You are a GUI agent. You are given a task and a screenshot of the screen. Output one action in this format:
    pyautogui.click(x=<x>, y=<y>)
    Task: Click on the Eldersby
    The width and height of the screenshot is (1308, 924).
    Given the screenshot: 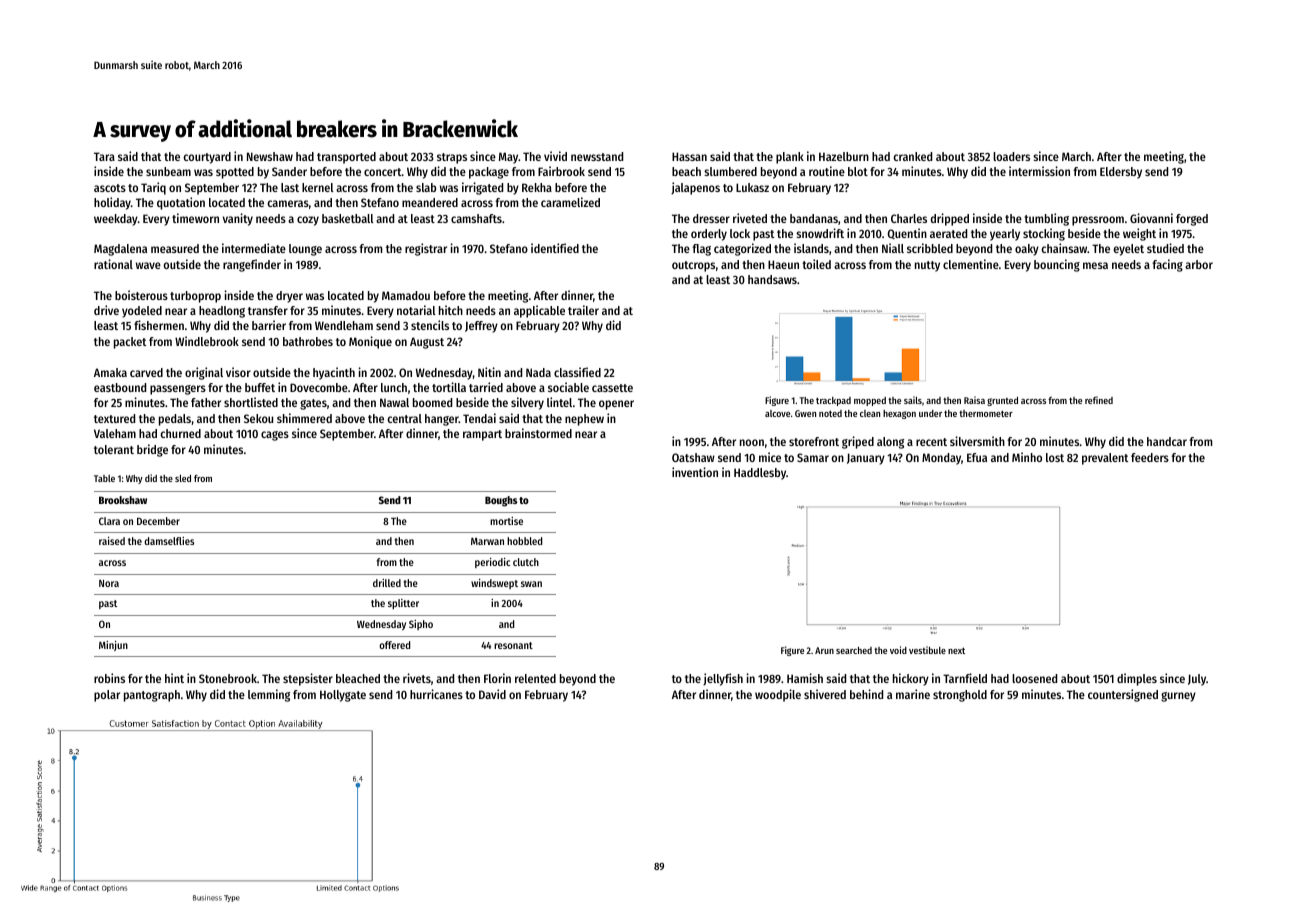 What is the action you would take?
    pyautogui.click(x=1121, y=173)
